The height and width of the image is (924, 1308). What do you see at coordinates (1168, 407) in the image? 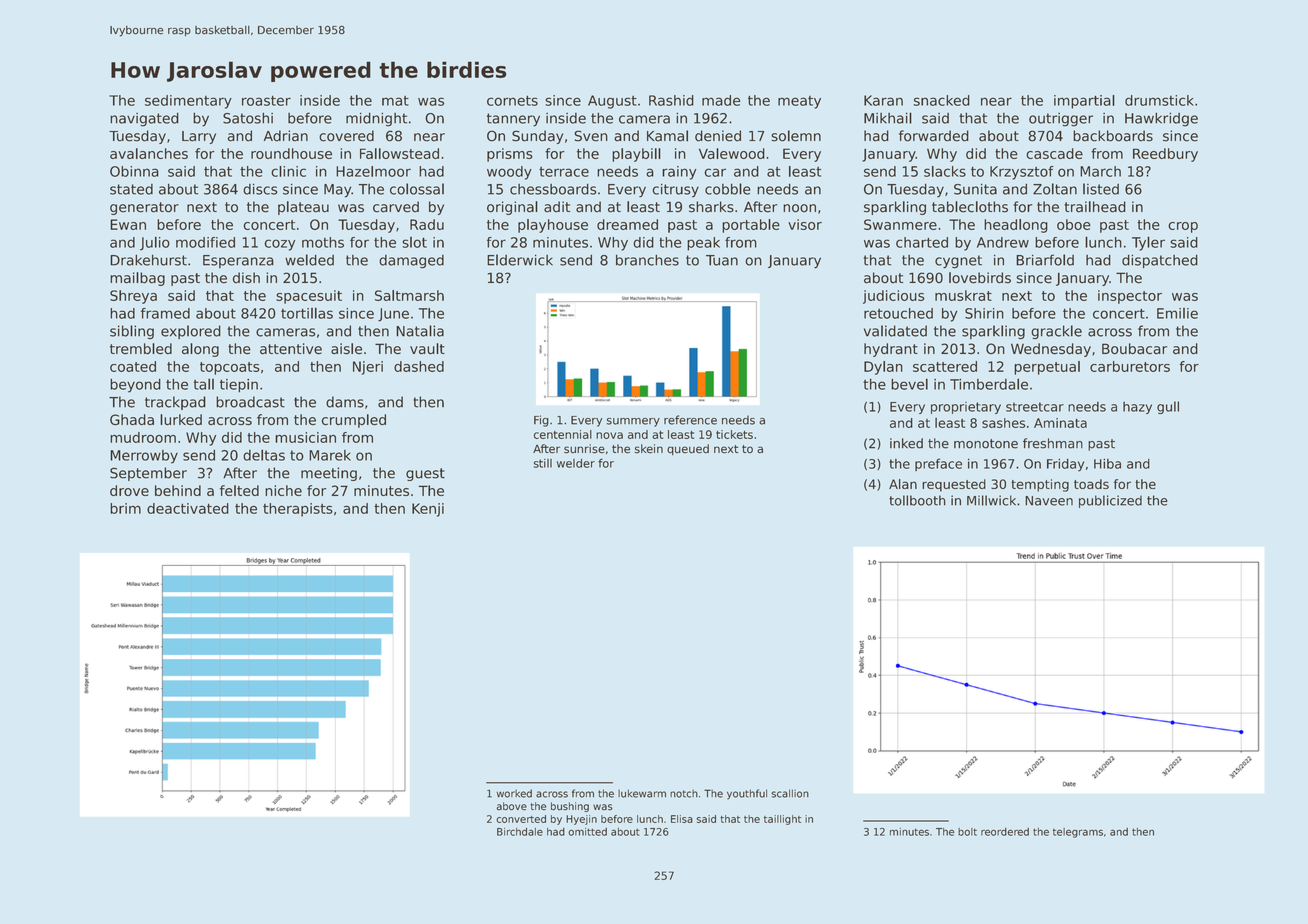
I see `gull` at bounding box center [1168, 407].
